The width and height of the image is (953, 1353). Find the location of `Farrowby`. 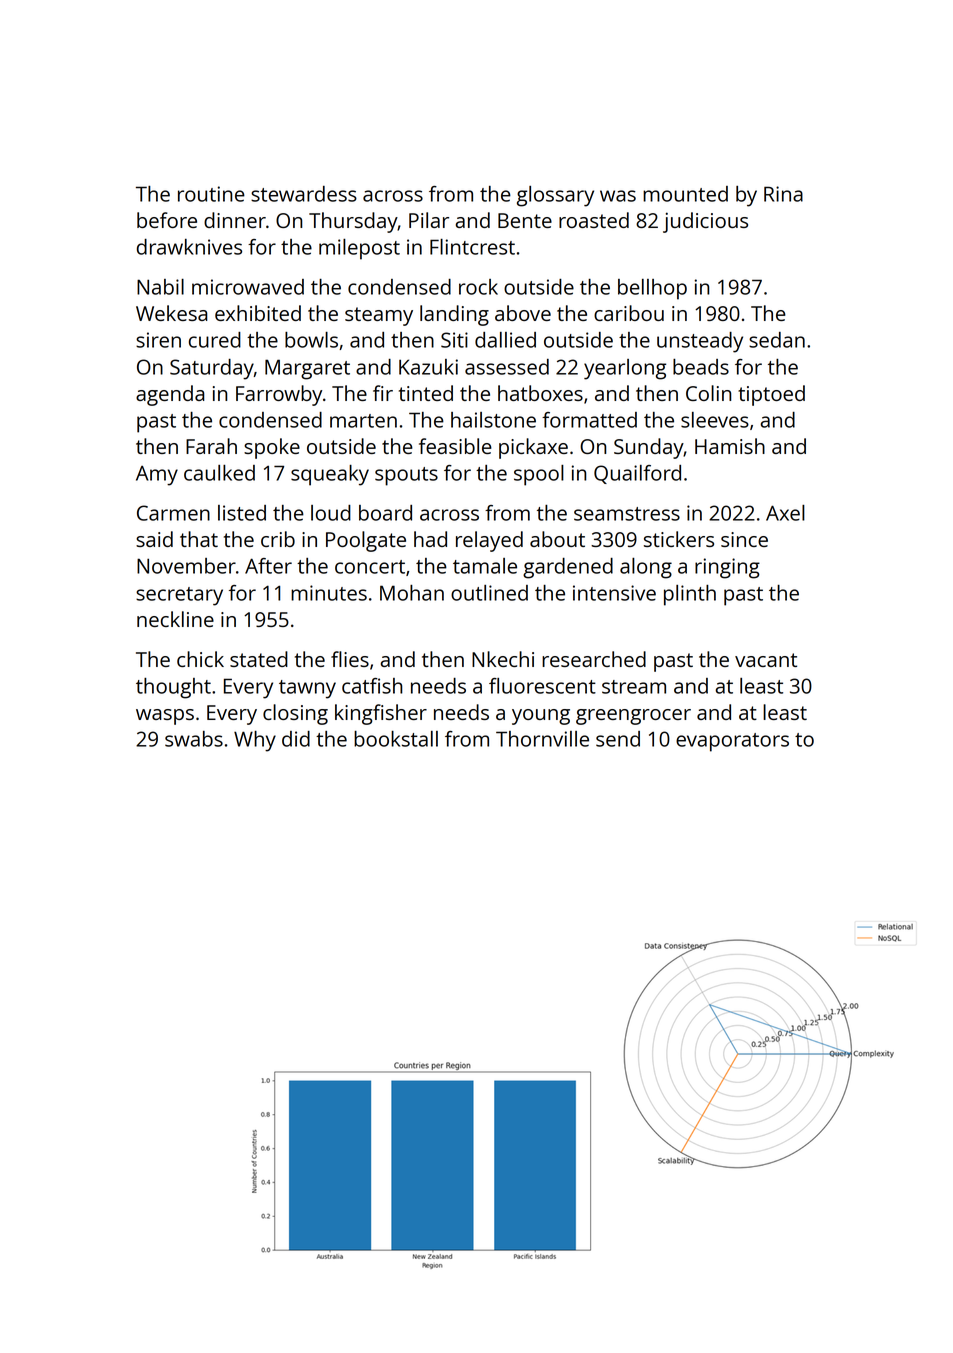

Farrowby is located at coordinates (279, 395).
